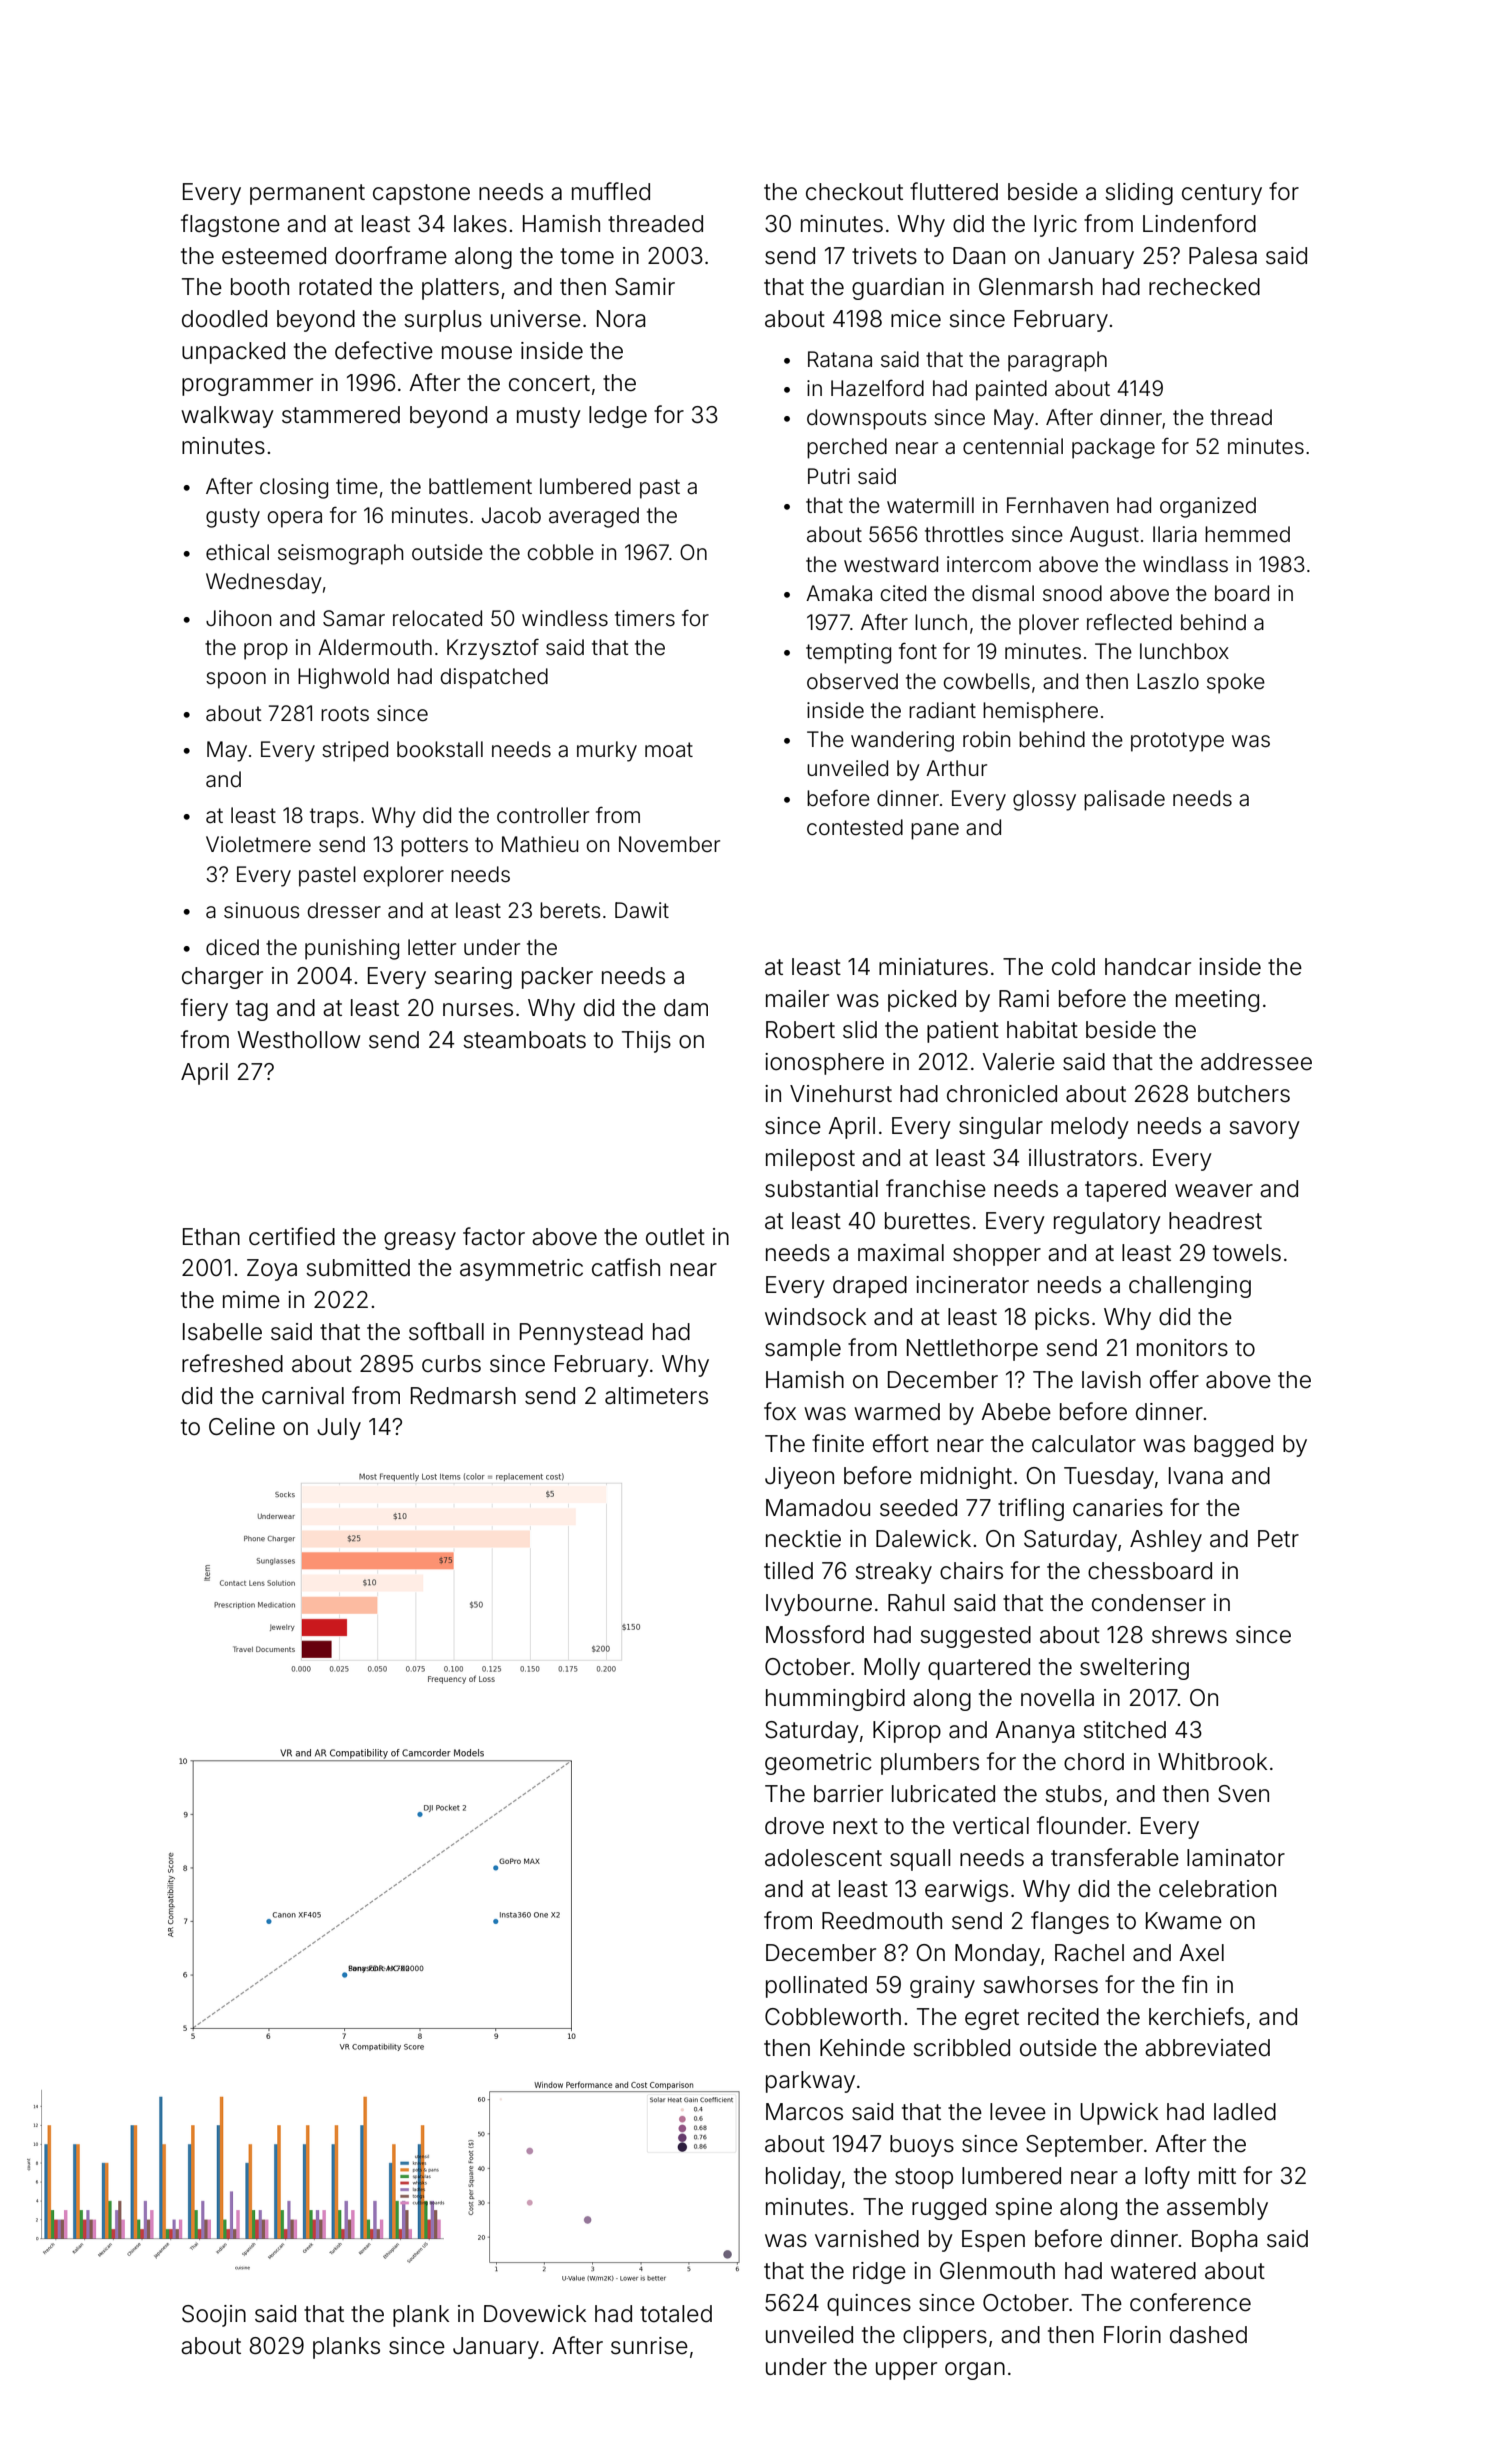 The width and height of the image is (1496, 2464). I want to click on Nora, so click(621, 319).
